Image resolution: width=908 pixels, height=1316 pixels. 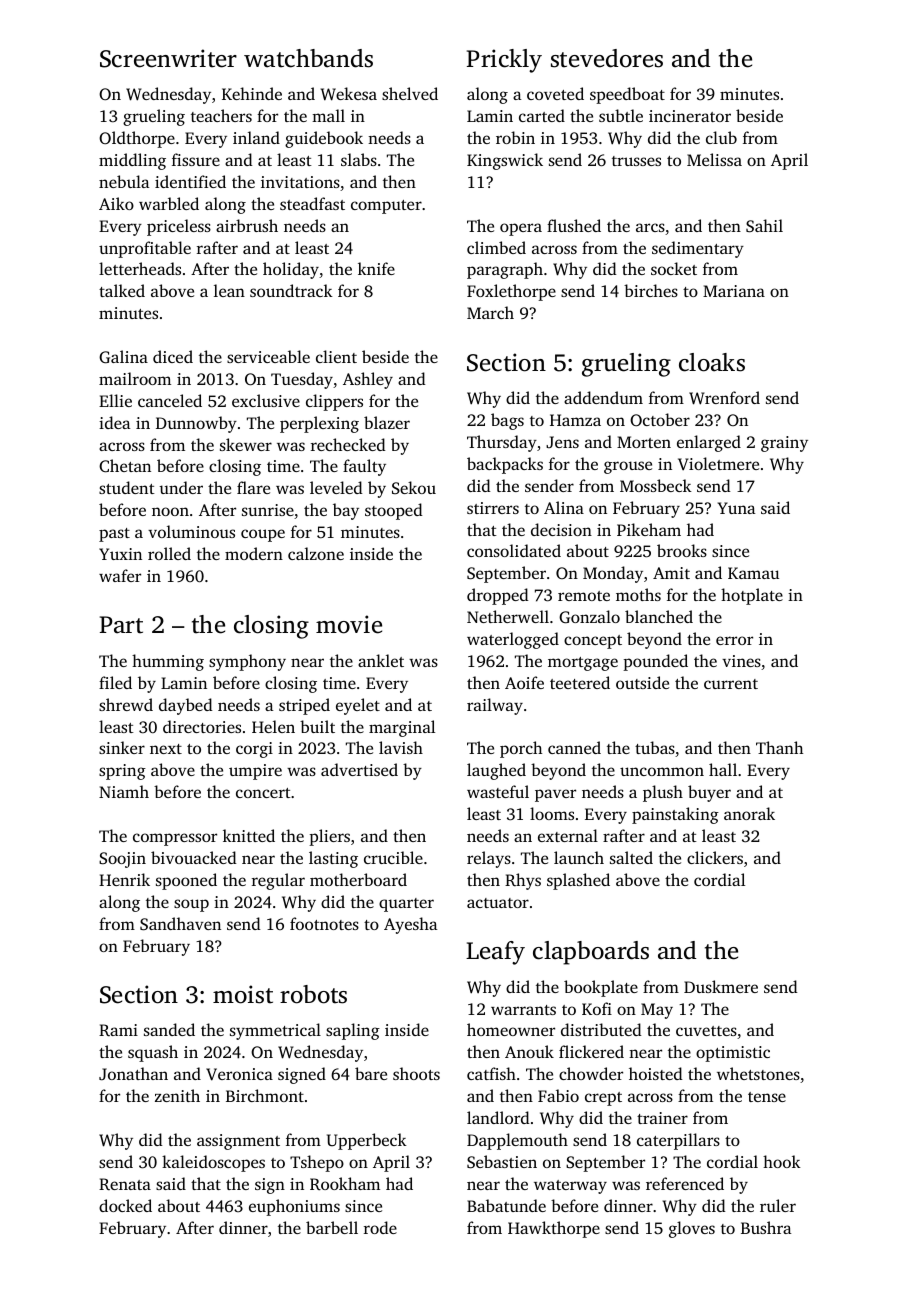 I want to click on symphony, so click(x=247, y=662).
